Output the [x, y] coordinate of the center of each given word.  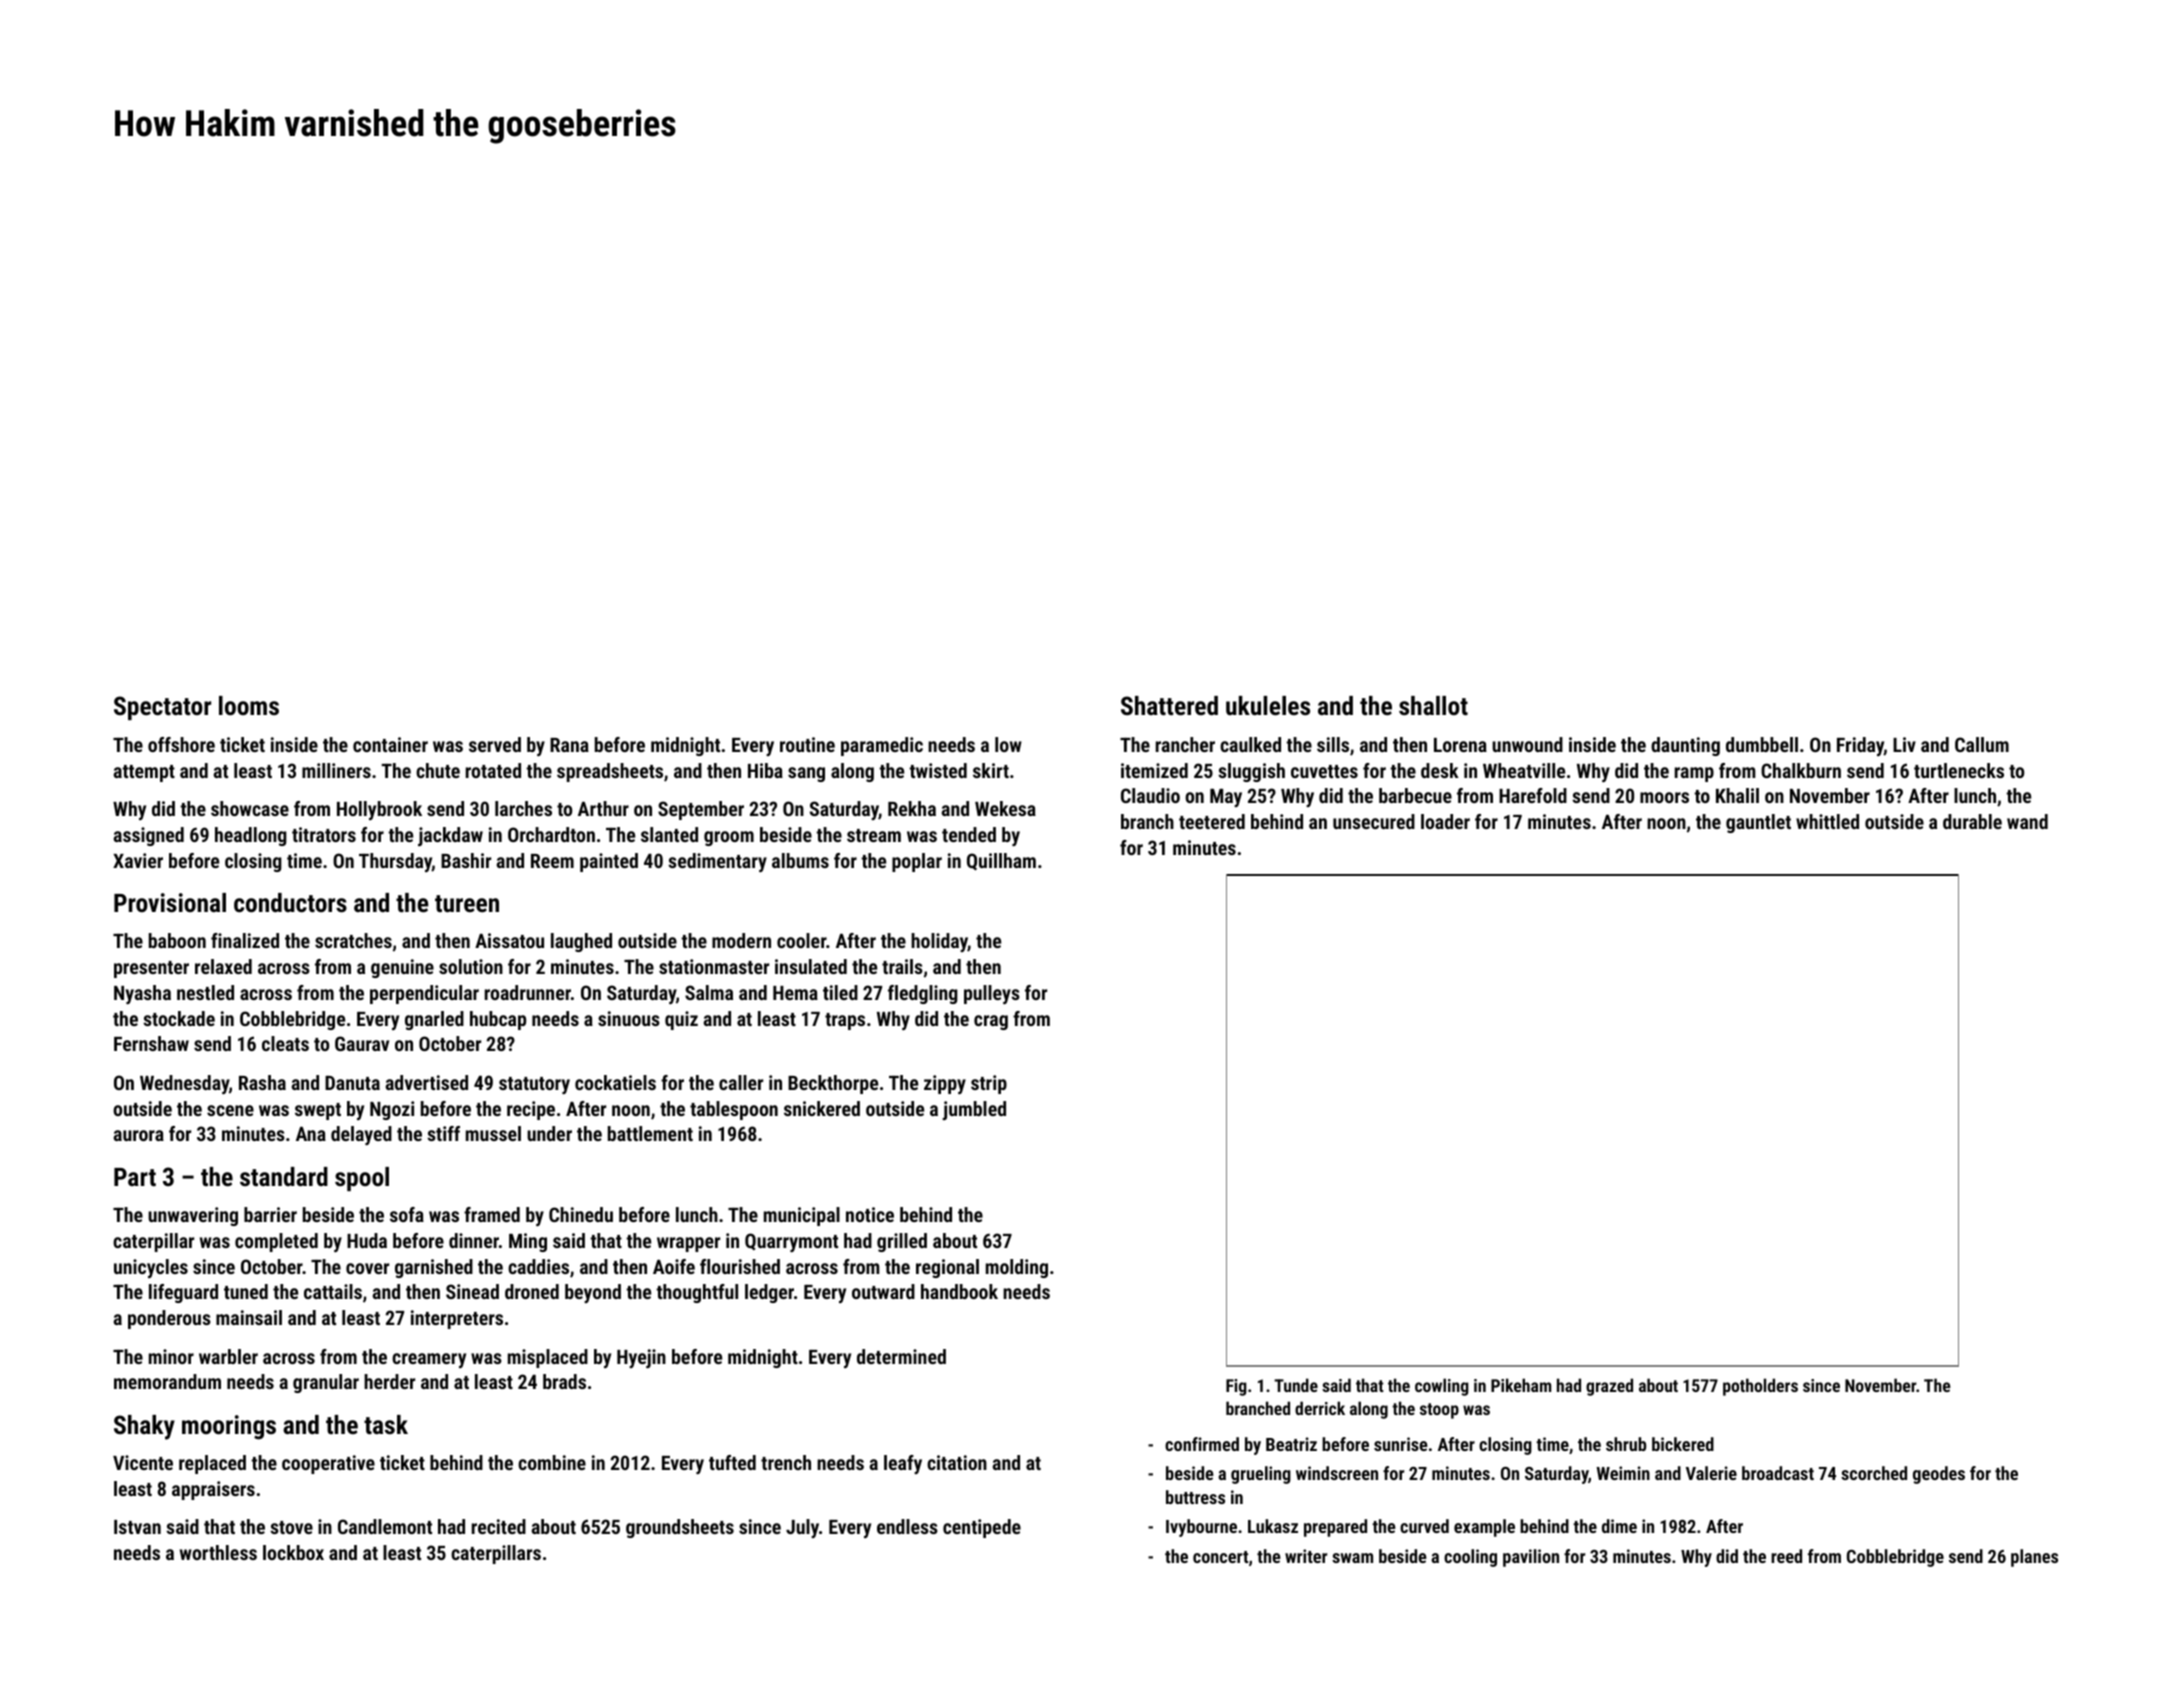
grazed [1609, 1387]
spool [362, 1179]
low [1008, 744]
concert [1220, 1557]
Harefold [1533, 795]
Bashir [466, 860]
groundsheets [680, 1528]
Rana [569, 745]
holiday [939, 942]
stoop [1439, 1411]
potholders [1760, 1387]
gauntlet [1758, 823]
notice [870, 1214]
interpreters [457, 1319]
